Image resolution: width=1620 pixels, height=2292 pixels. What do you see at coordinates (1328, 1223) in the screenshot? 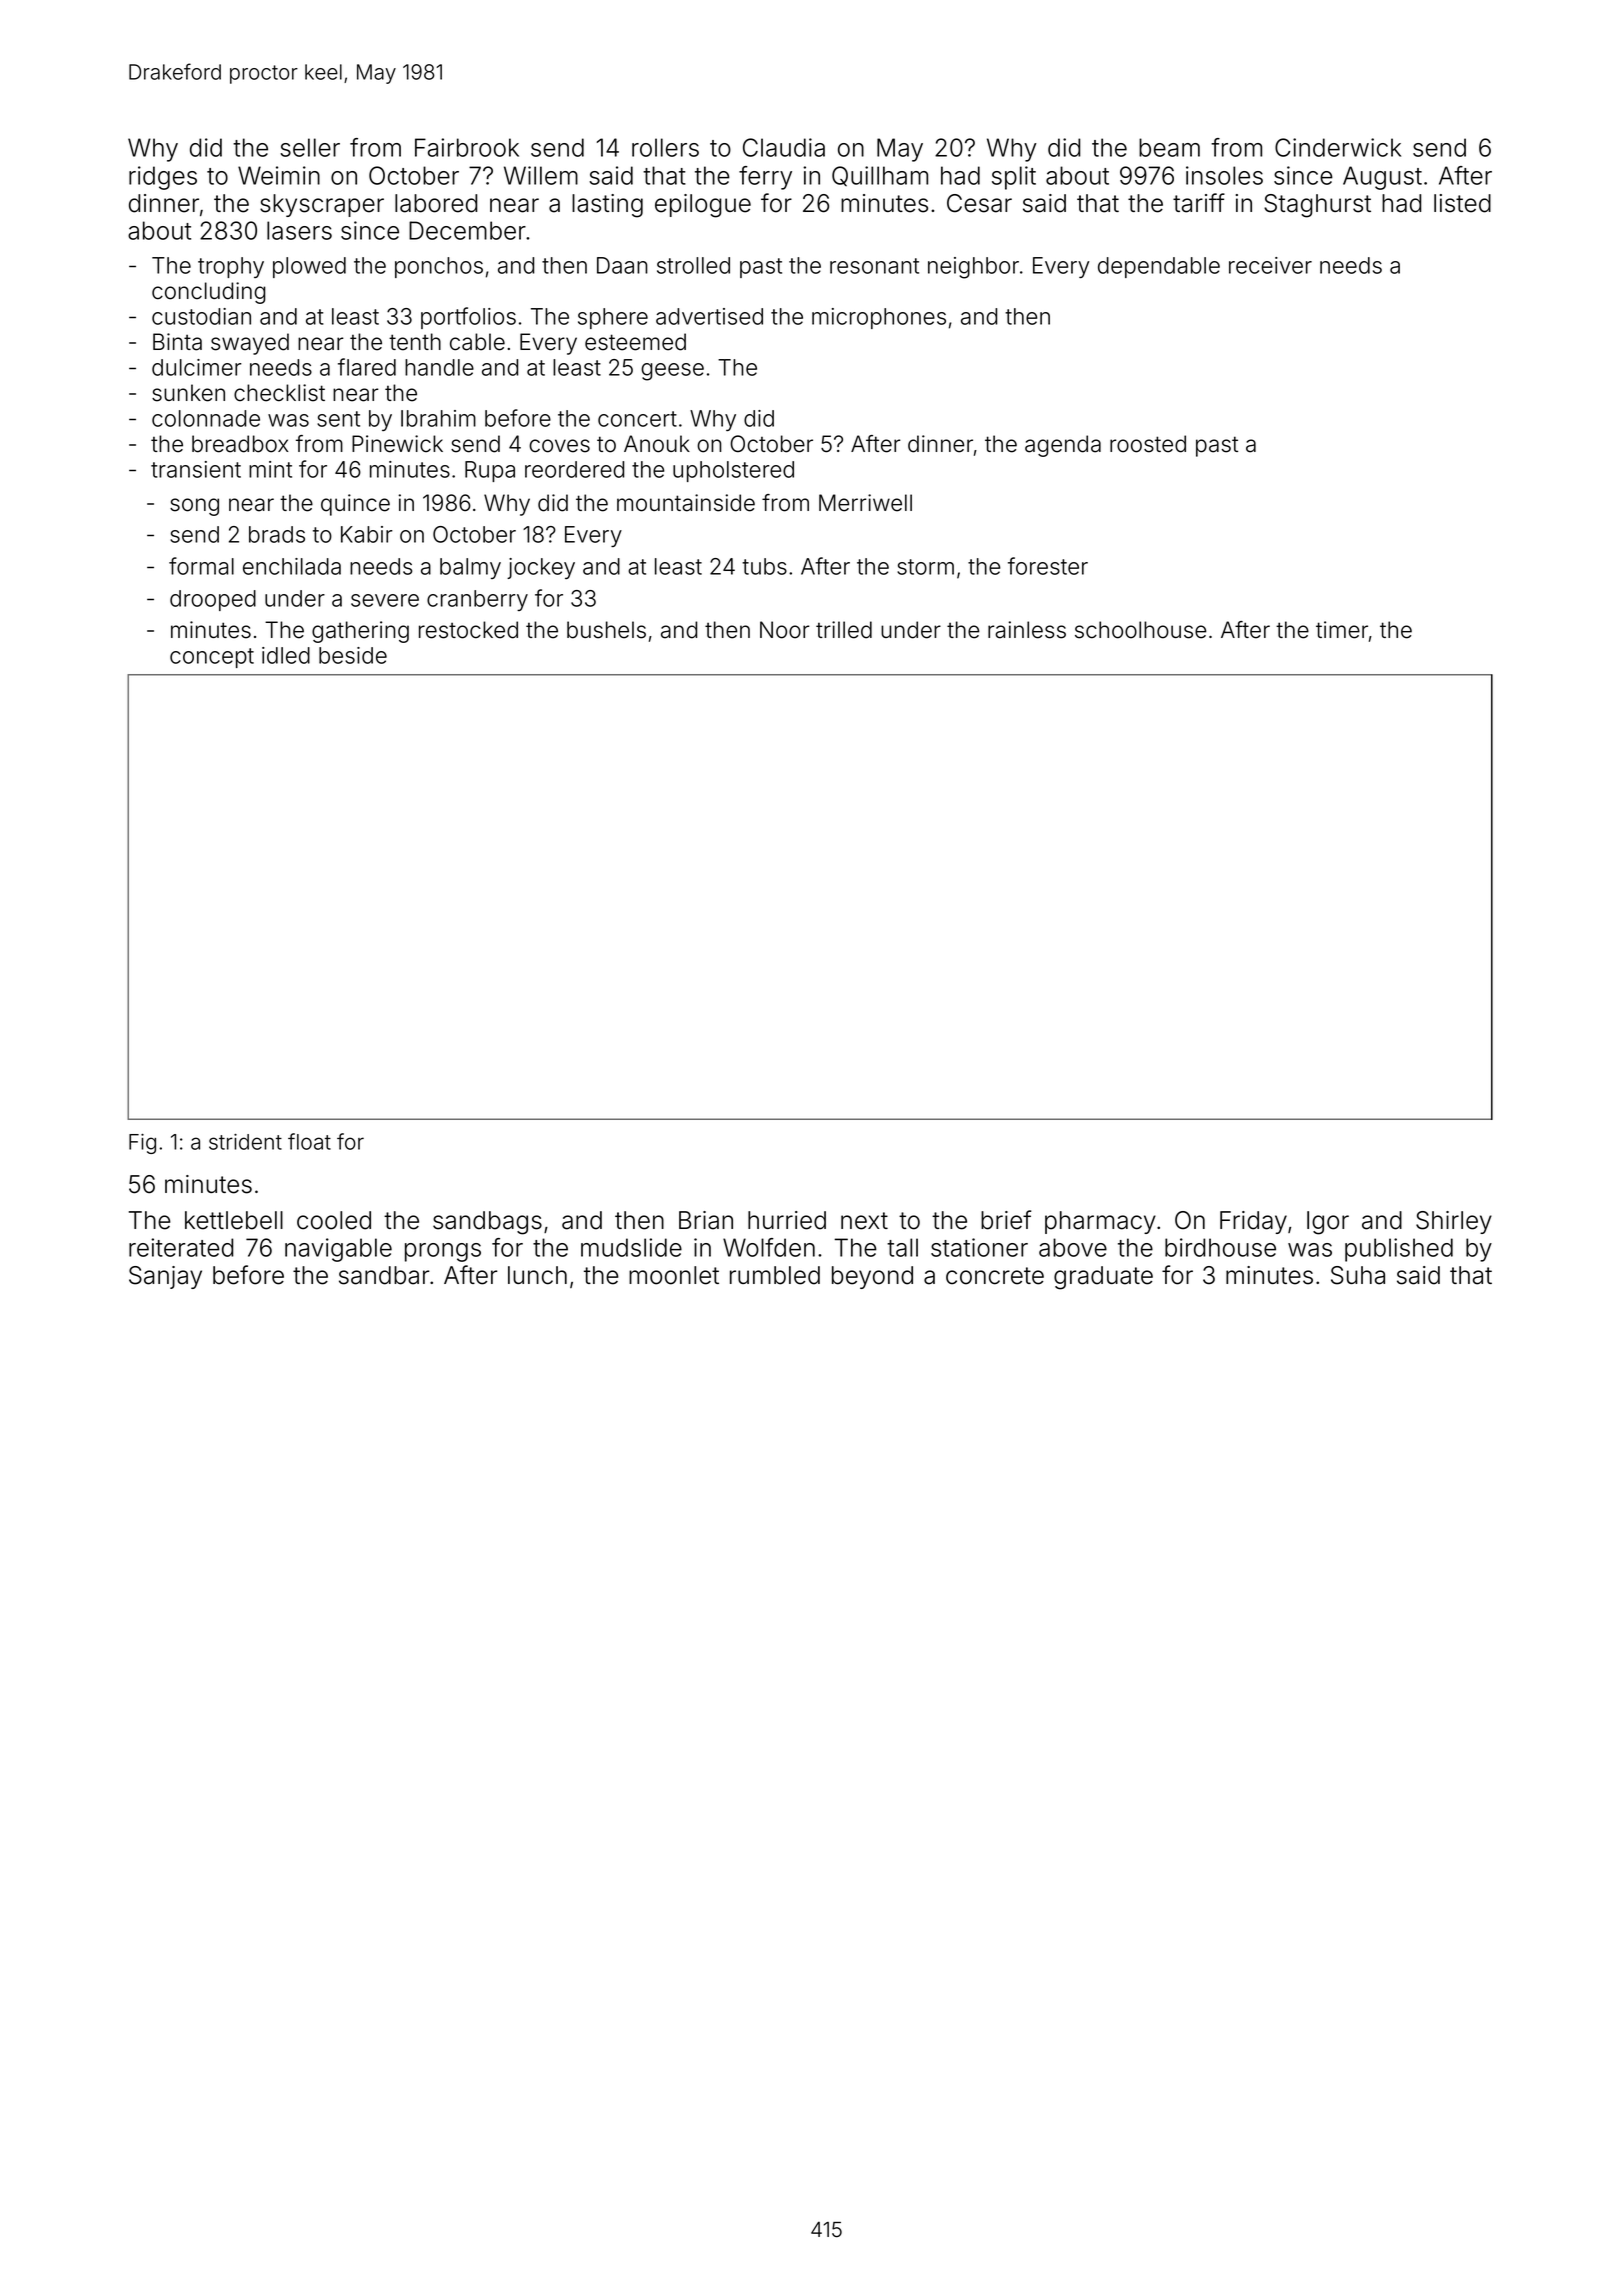
I see `Igor` at bounding box center [1328, 1223].
